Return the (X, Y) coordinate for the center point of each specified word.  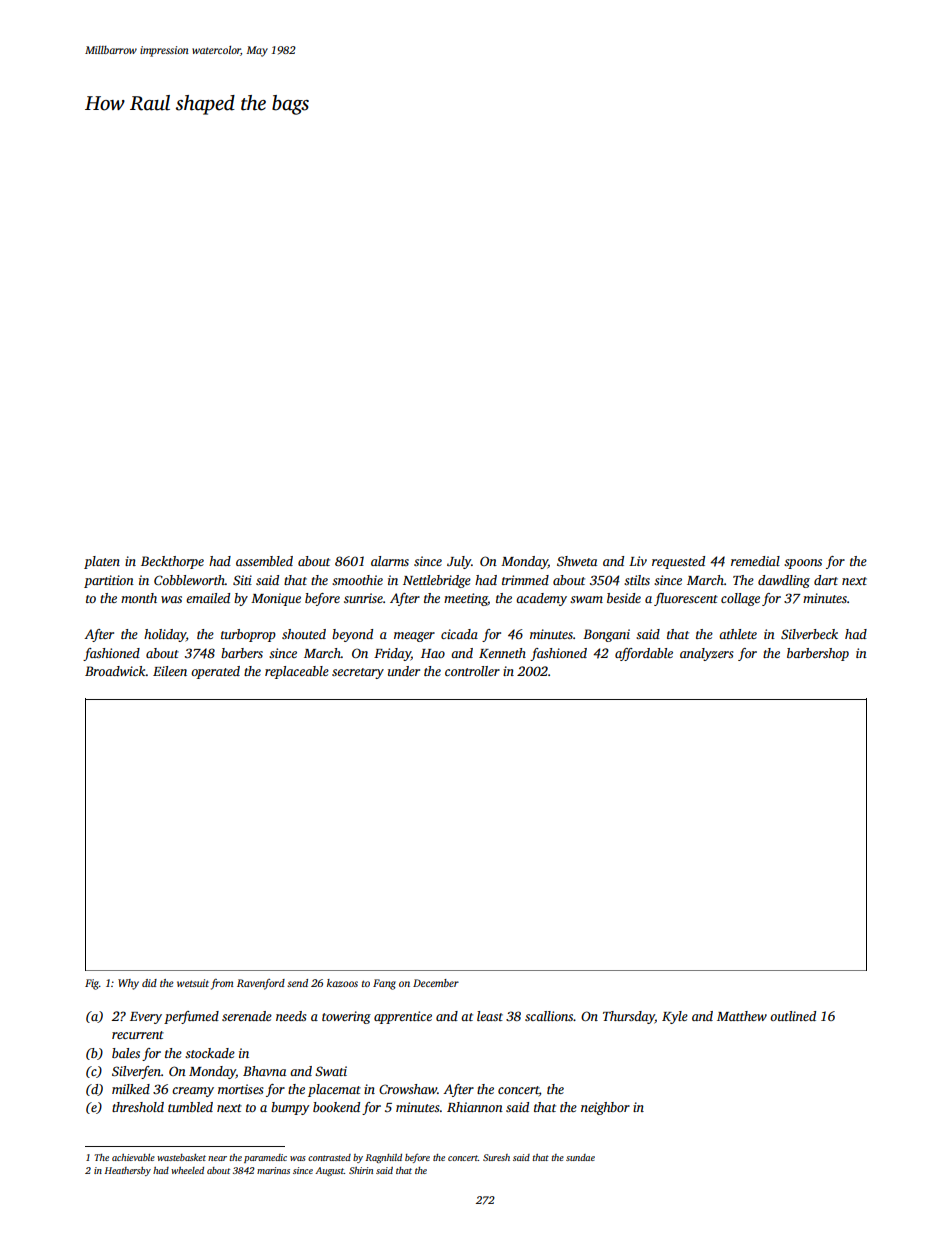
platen (102, 562)
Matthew (742, 1016)
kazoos (342, 983)
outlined (793, 1016)
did (149, 983)
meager (414, 637)
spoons (803, 564)
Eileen (170, 671)
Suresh (496, 1157)
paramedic (265, 1158)
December (436, 983)
